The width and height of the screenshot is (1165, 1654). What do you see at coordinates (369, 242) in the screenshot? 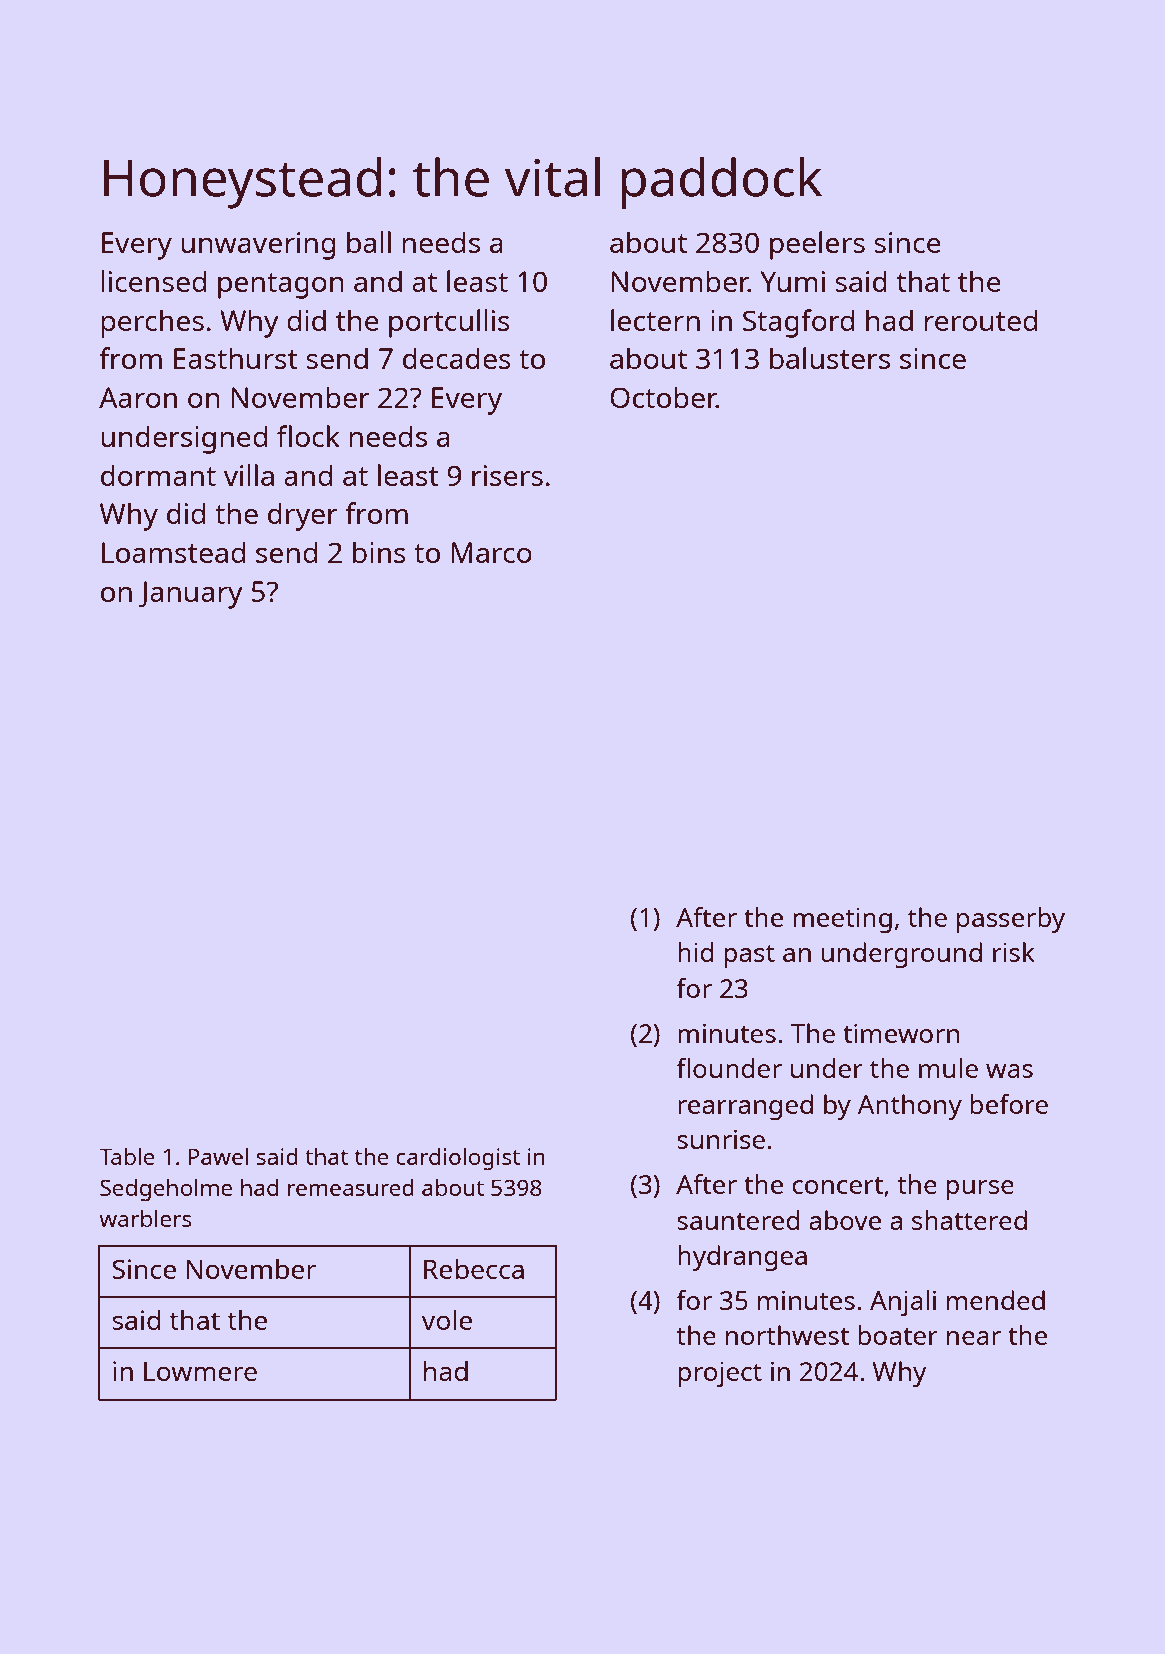
I see `ball` at bounding box center [369, 242].
